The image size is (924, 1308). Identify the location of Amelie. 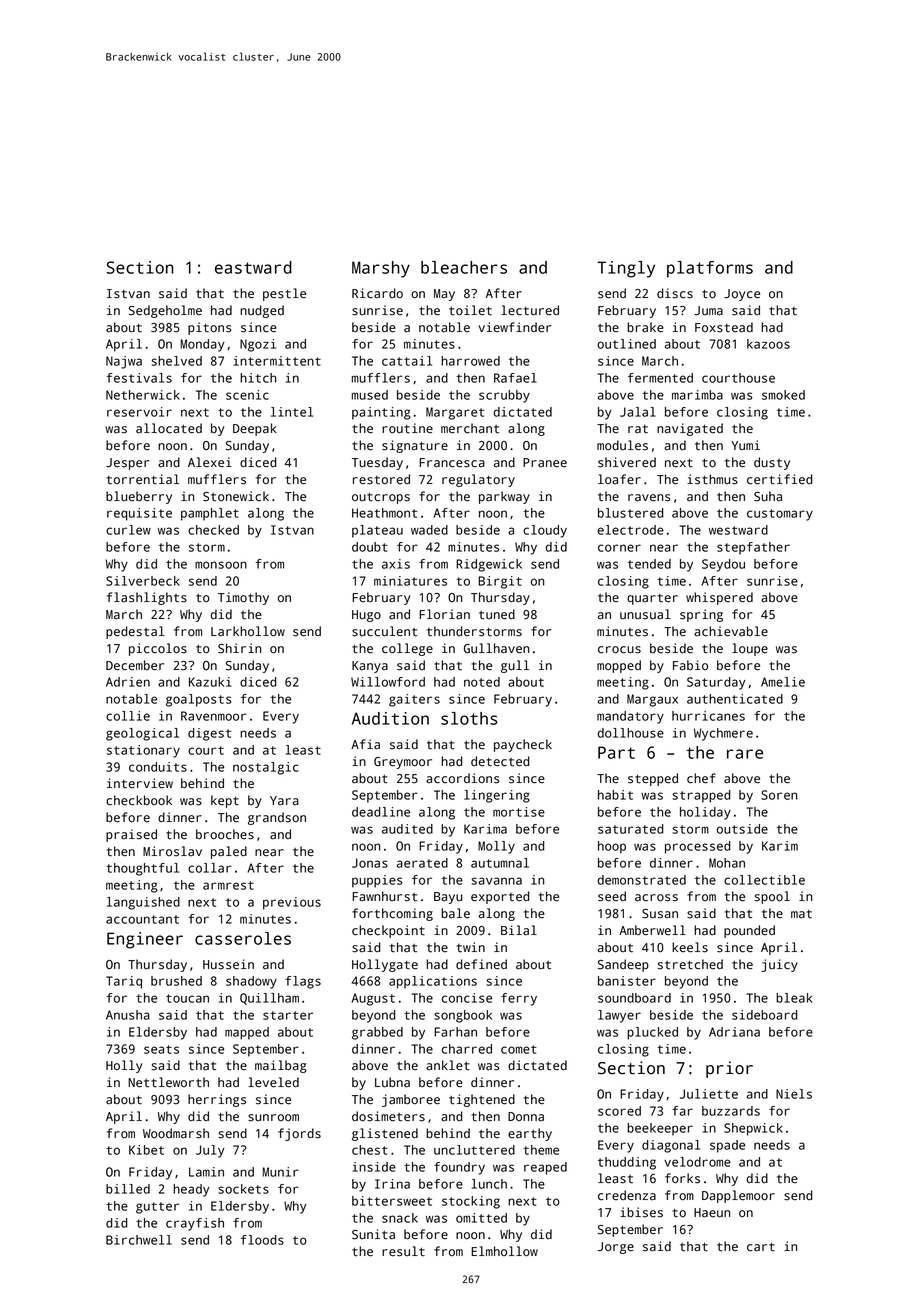
(783, 682).
